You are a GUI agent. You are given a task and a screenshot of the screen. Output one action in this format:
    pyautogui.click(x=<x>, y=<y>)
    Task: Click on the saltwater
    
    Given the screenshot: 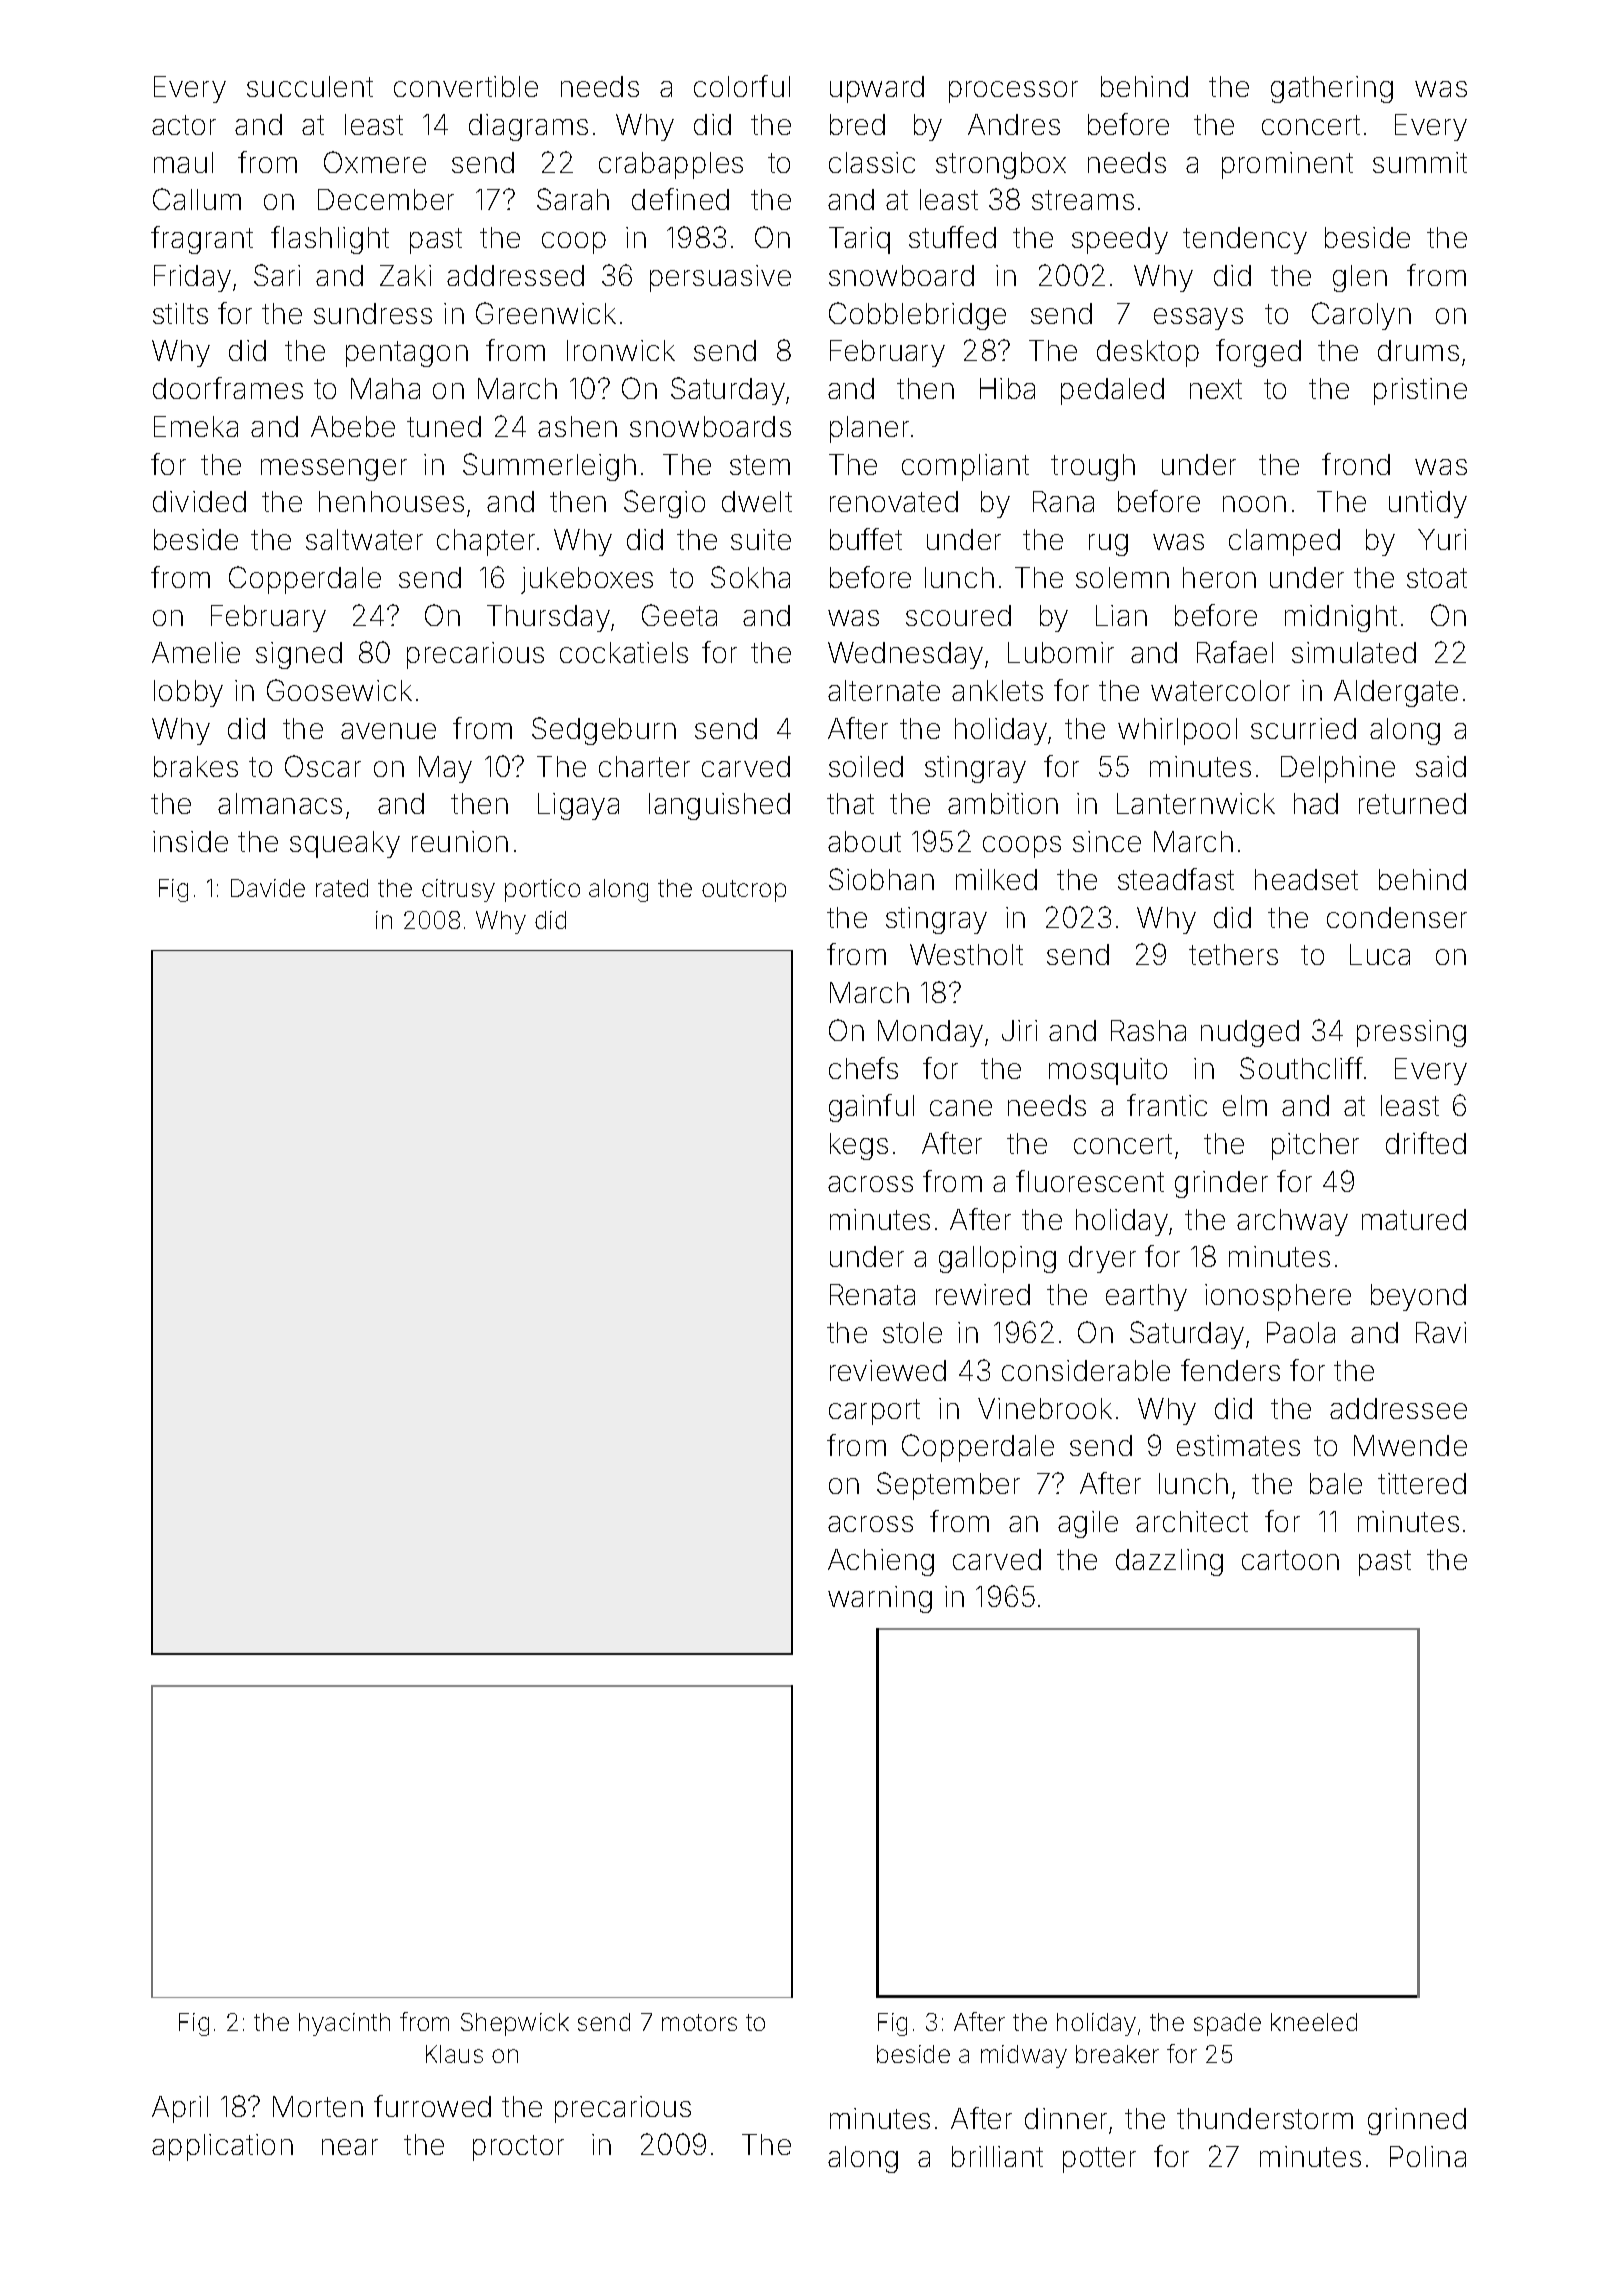 What is the action you would take?
    pyautogui.click(x=364, y=539)
